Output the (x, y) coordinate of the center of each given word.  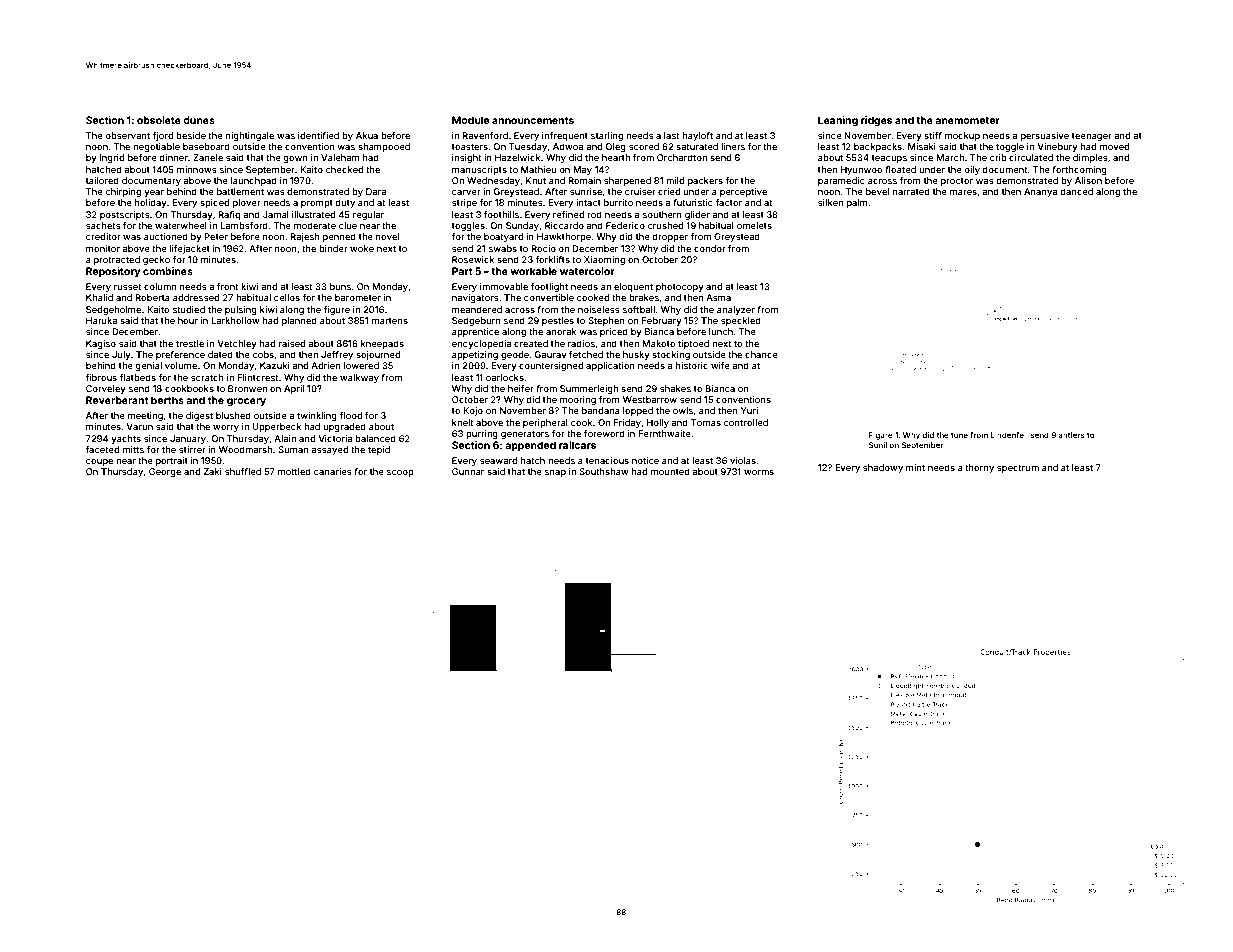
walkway (359, 378)
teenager (1092, 137)
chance (761, 354)
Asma (718, 297)
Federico (625, 225)
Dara (376, 191)
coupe (99, 462)
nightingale (250, 136)
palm (857, 203)
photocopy (680, 287)
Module (470, 120)
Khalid (99, 297)
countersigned (551, 366)
